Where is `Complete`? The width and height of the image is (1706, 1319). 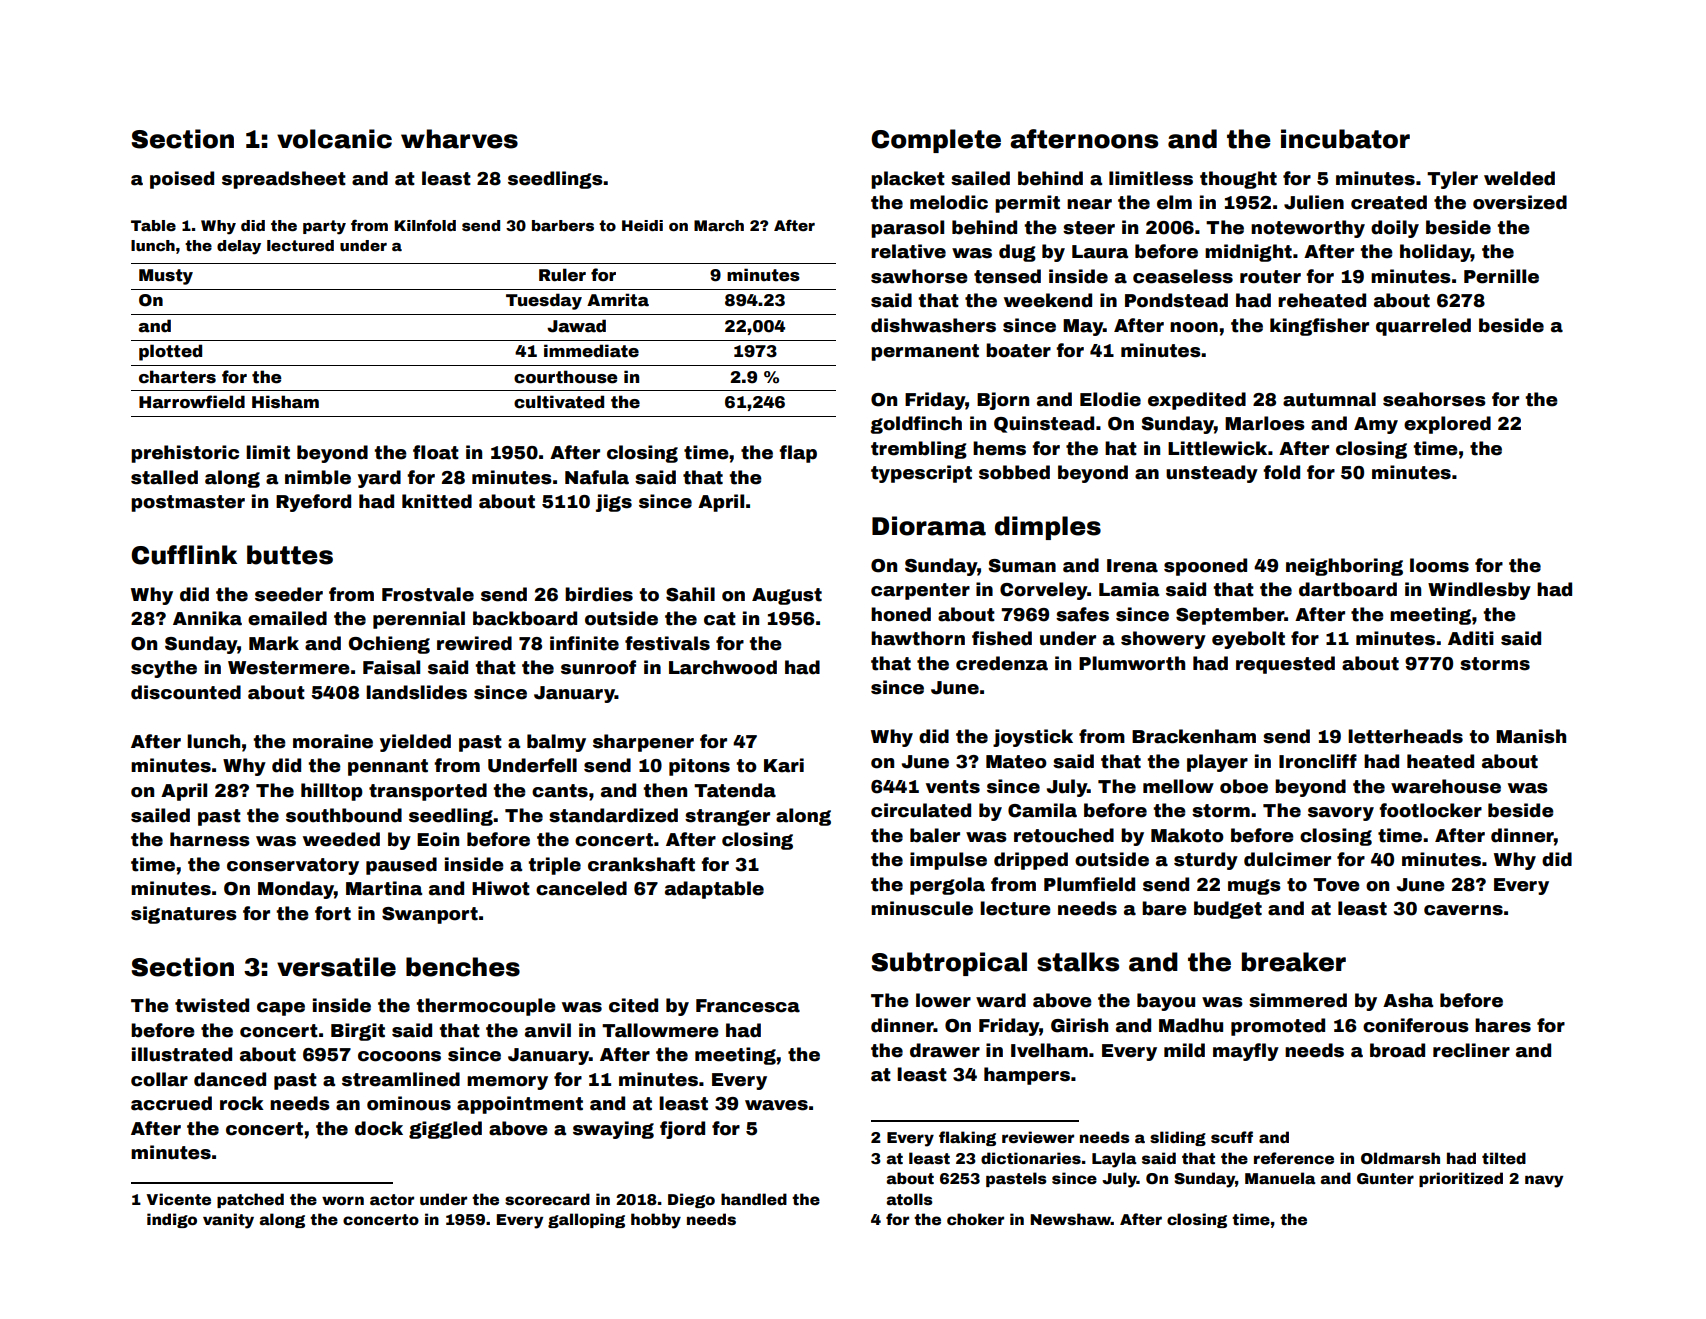
Complete is located at coordinates (936, 141).
